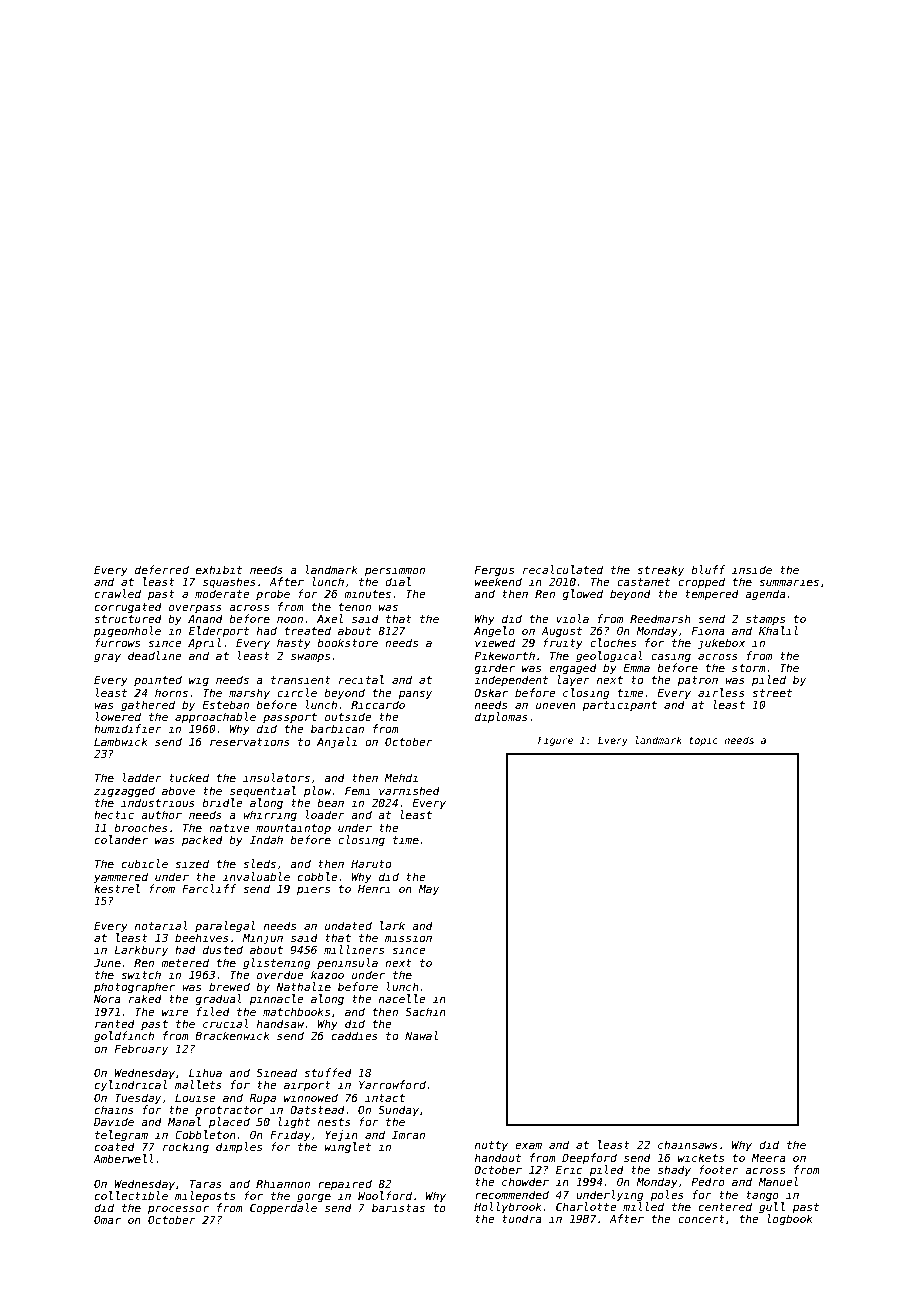 This screenshot has width=924, height=1308. What do you see at coordinates (118, 716) in the screenshot?
I see `lowered` at bounding box center [118, 716].
